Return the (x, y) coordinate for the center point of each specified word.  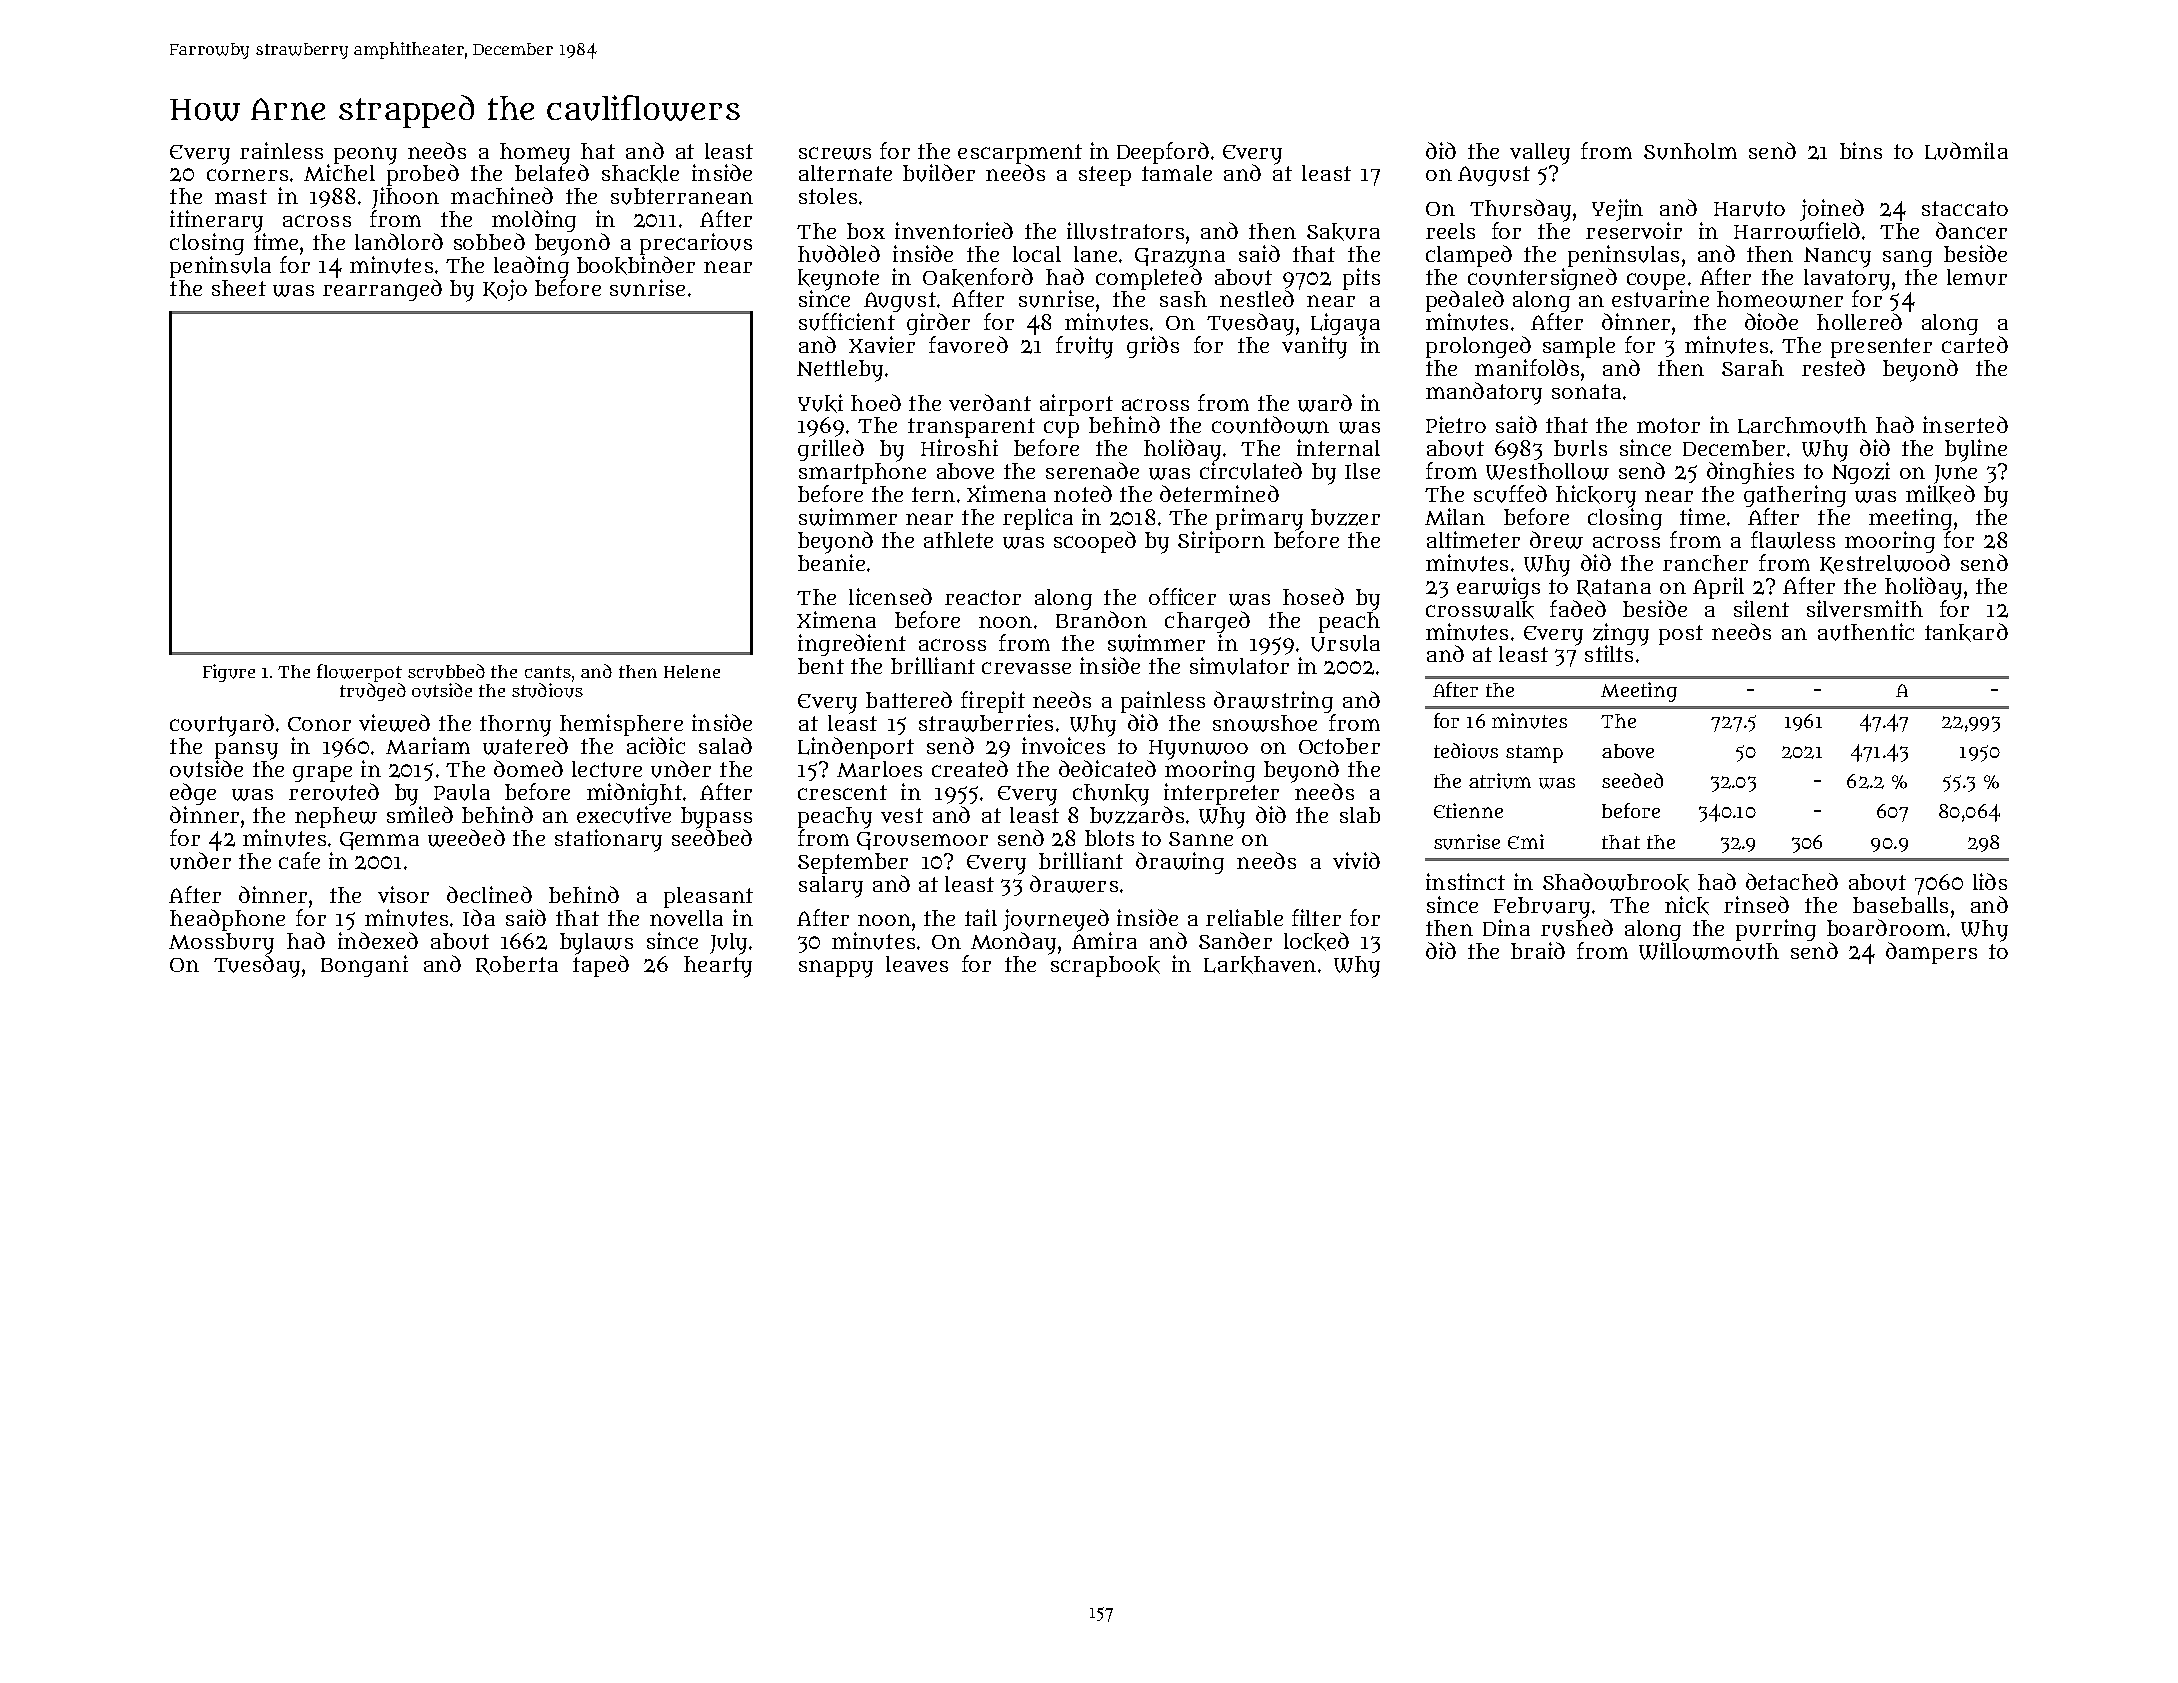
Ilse (1362, 471)
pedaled (1465, 301)
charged (1207, 622)
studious (547, 690)
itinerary (216, 221)
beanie (831, 562)
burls (1580, 448)
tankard (1966, 632)
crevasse (1026, 668)
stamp (1534, 754)
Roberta (517, 965)
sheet (239, 288)
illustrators (1125, 231)
